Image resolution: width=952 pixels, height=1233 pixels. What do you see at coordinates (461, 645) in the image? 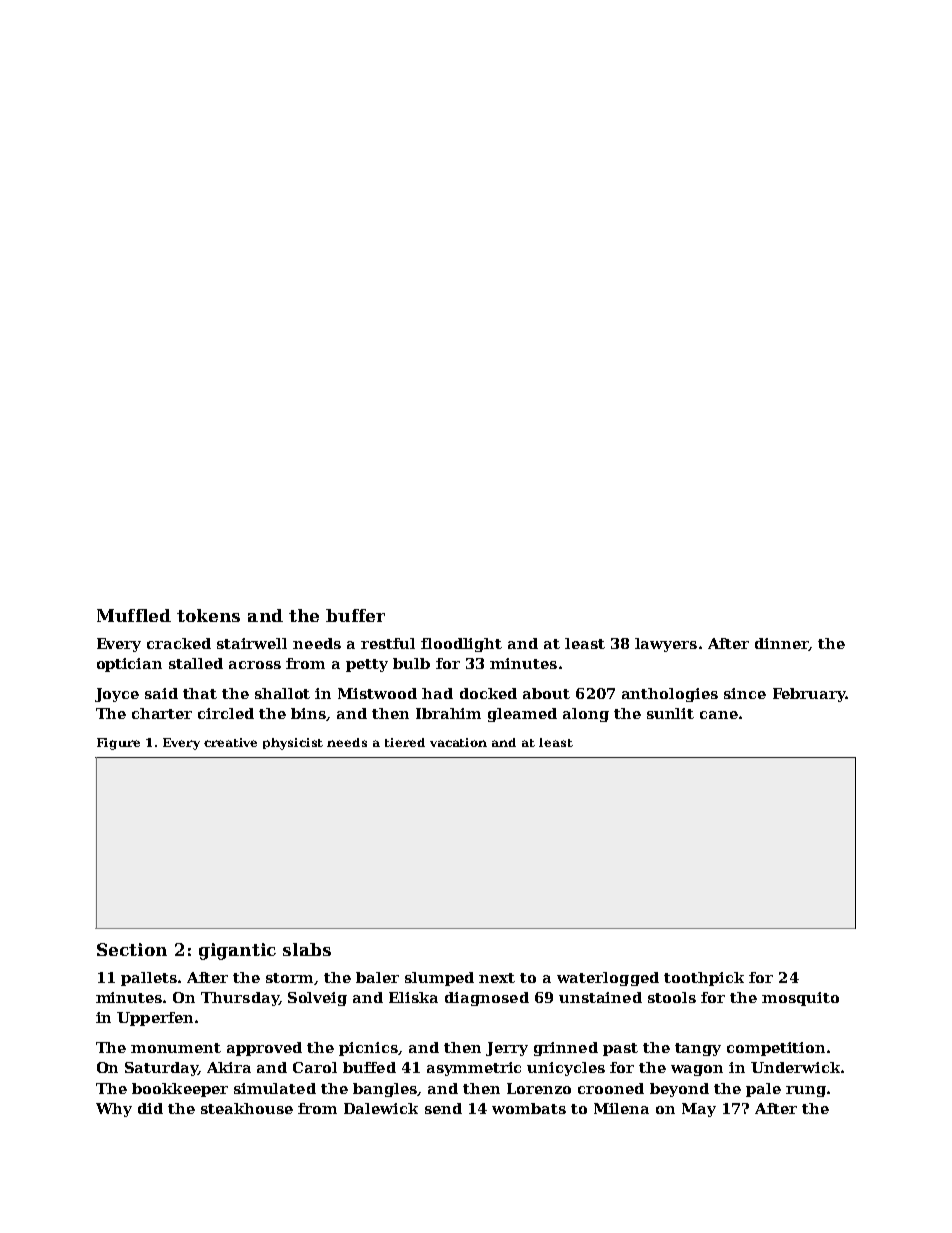
I see `floodlight` at bounding box center [461, 645].
